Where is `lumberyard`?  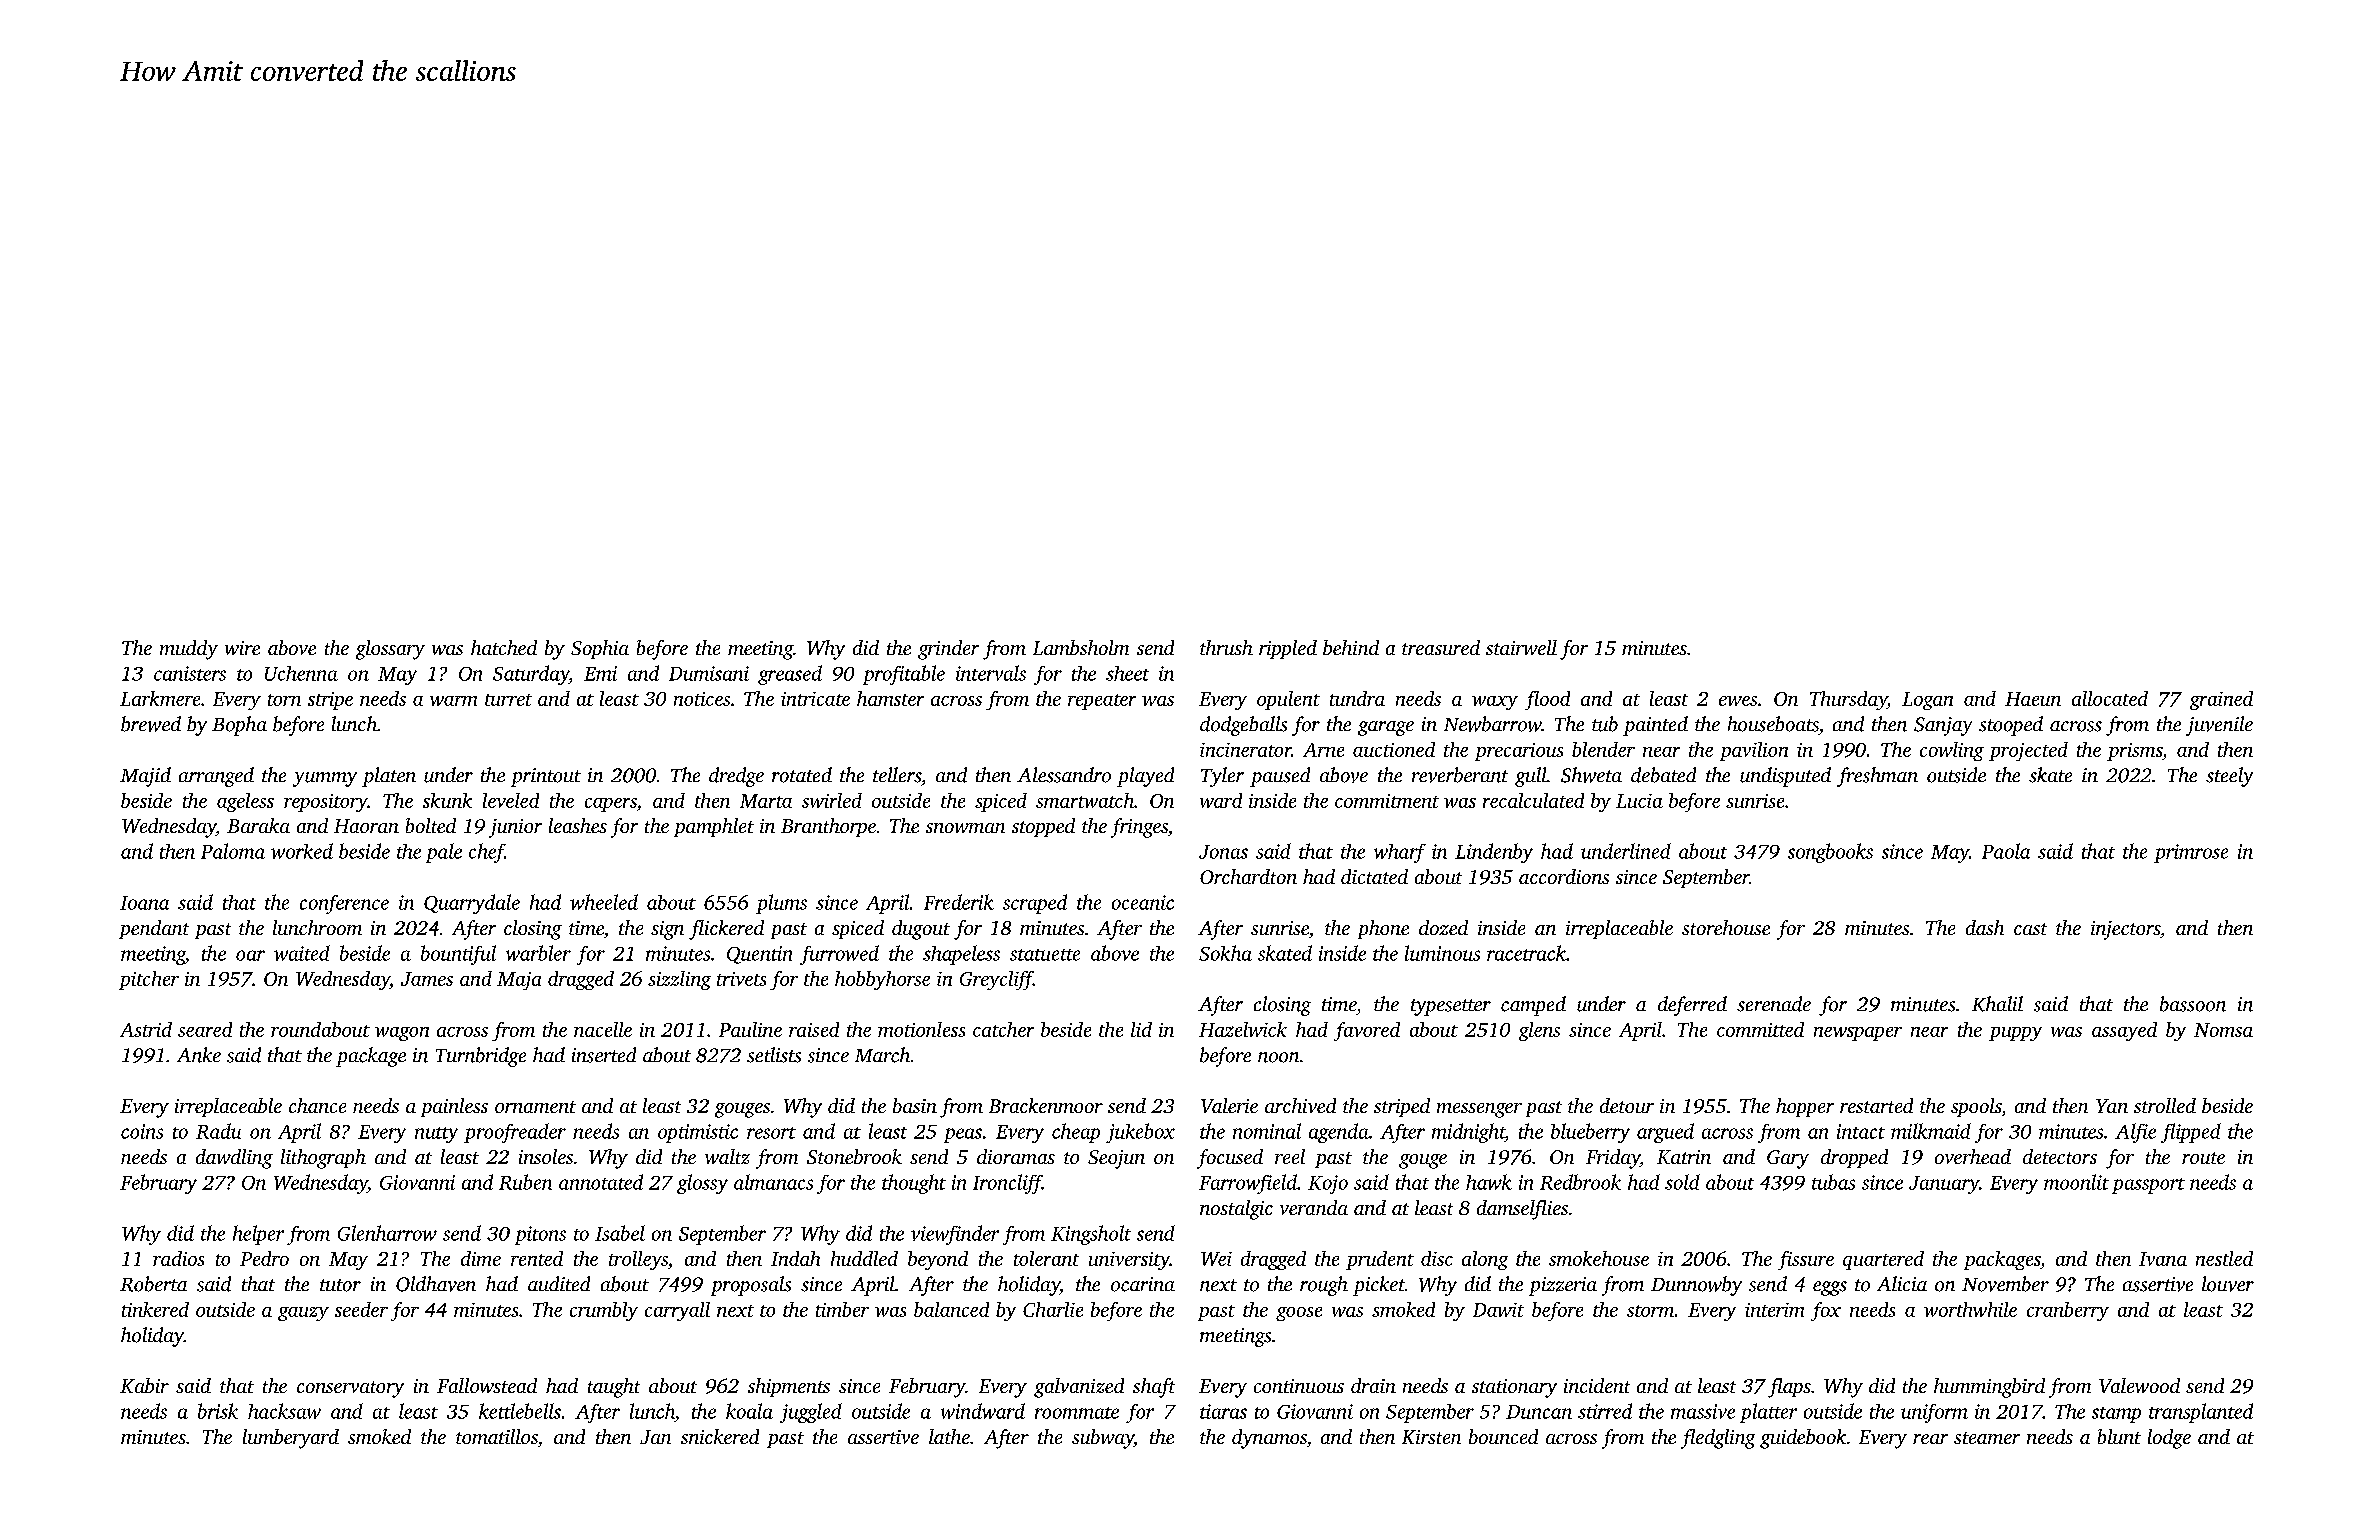
lumberyard is located at coordinates (291, 1439).
